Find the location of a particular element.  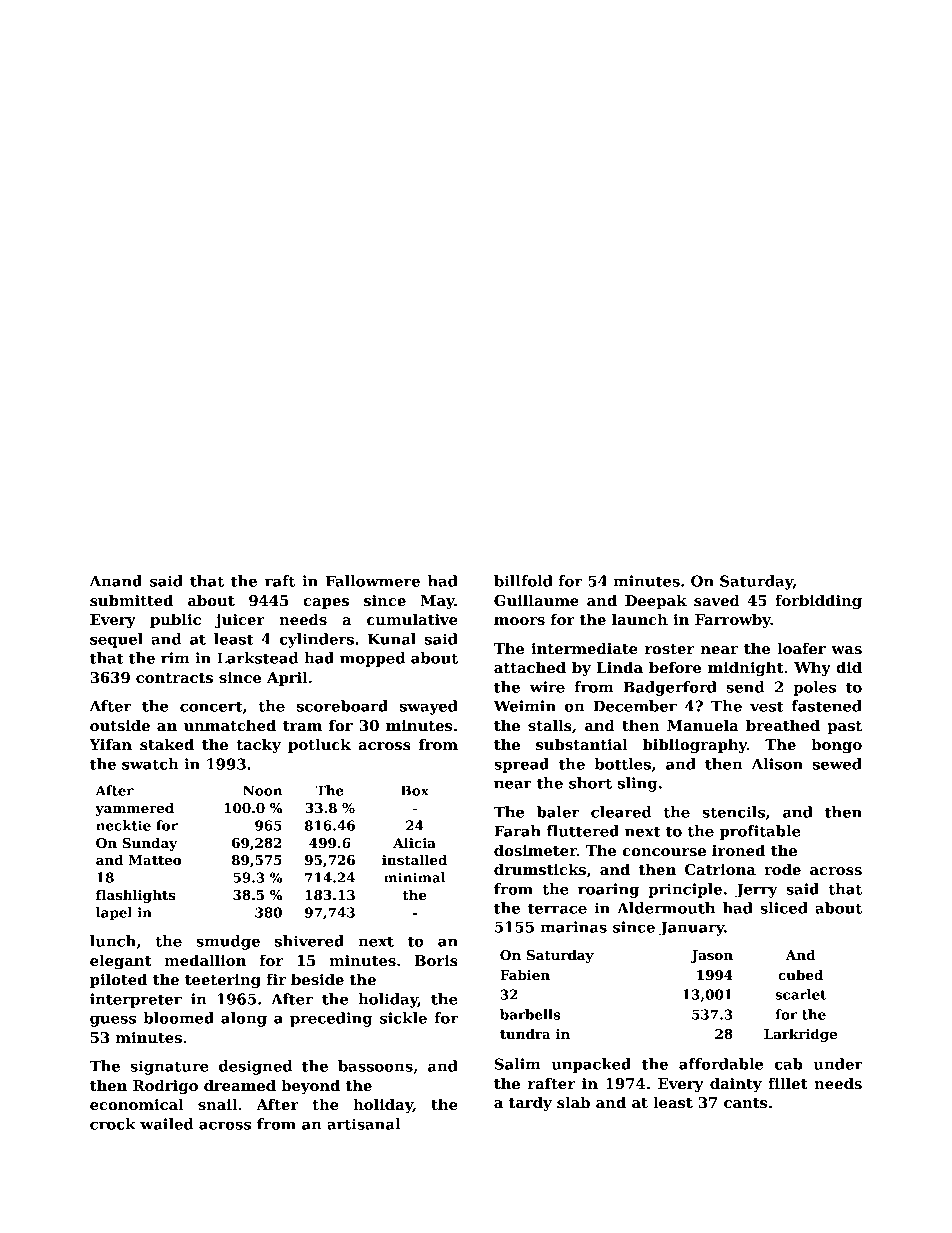

saved is located at coordinates (717, 600).
